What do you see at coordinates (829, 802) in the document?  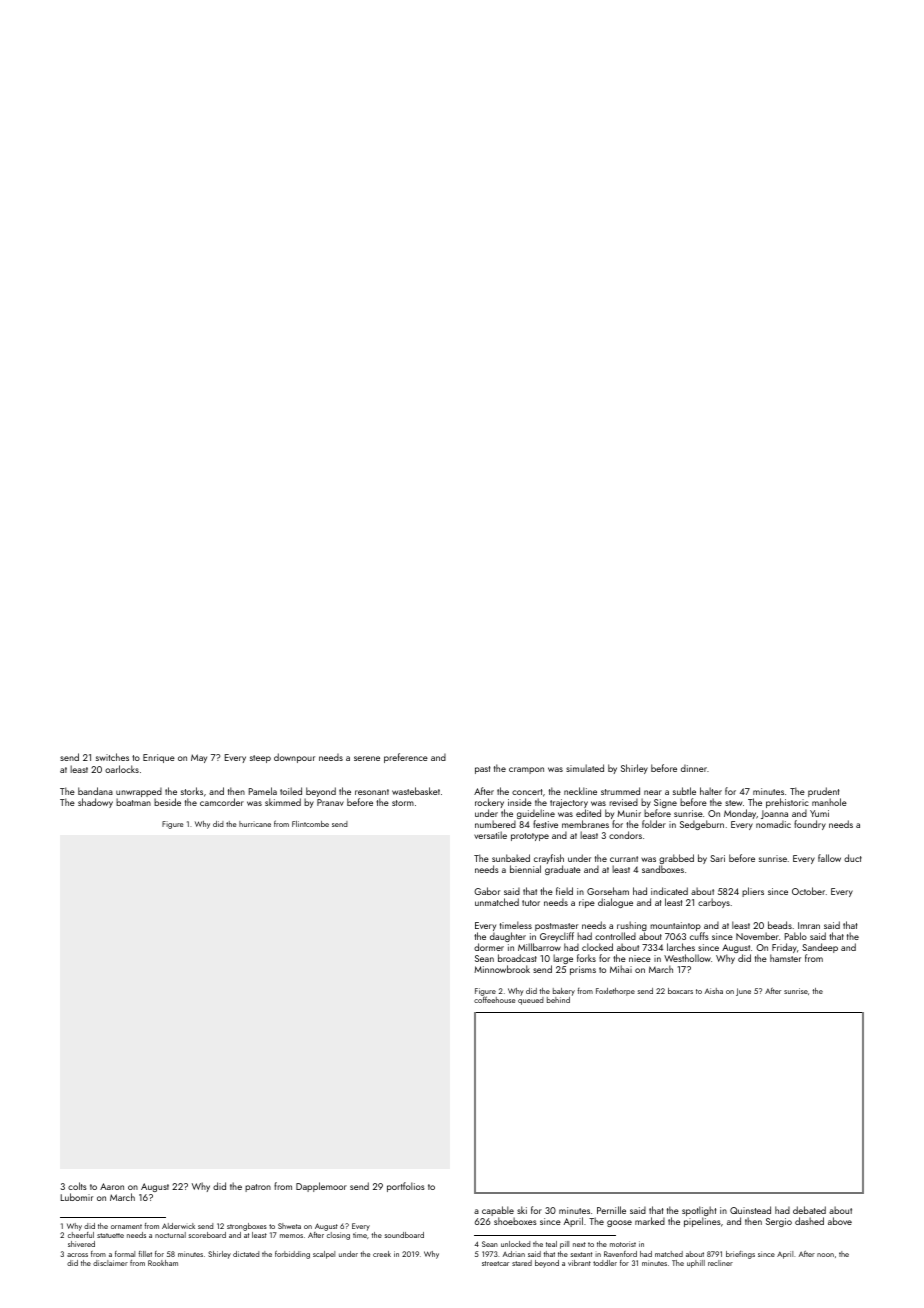 I see `manhole` at bounding box center [829, 802].
